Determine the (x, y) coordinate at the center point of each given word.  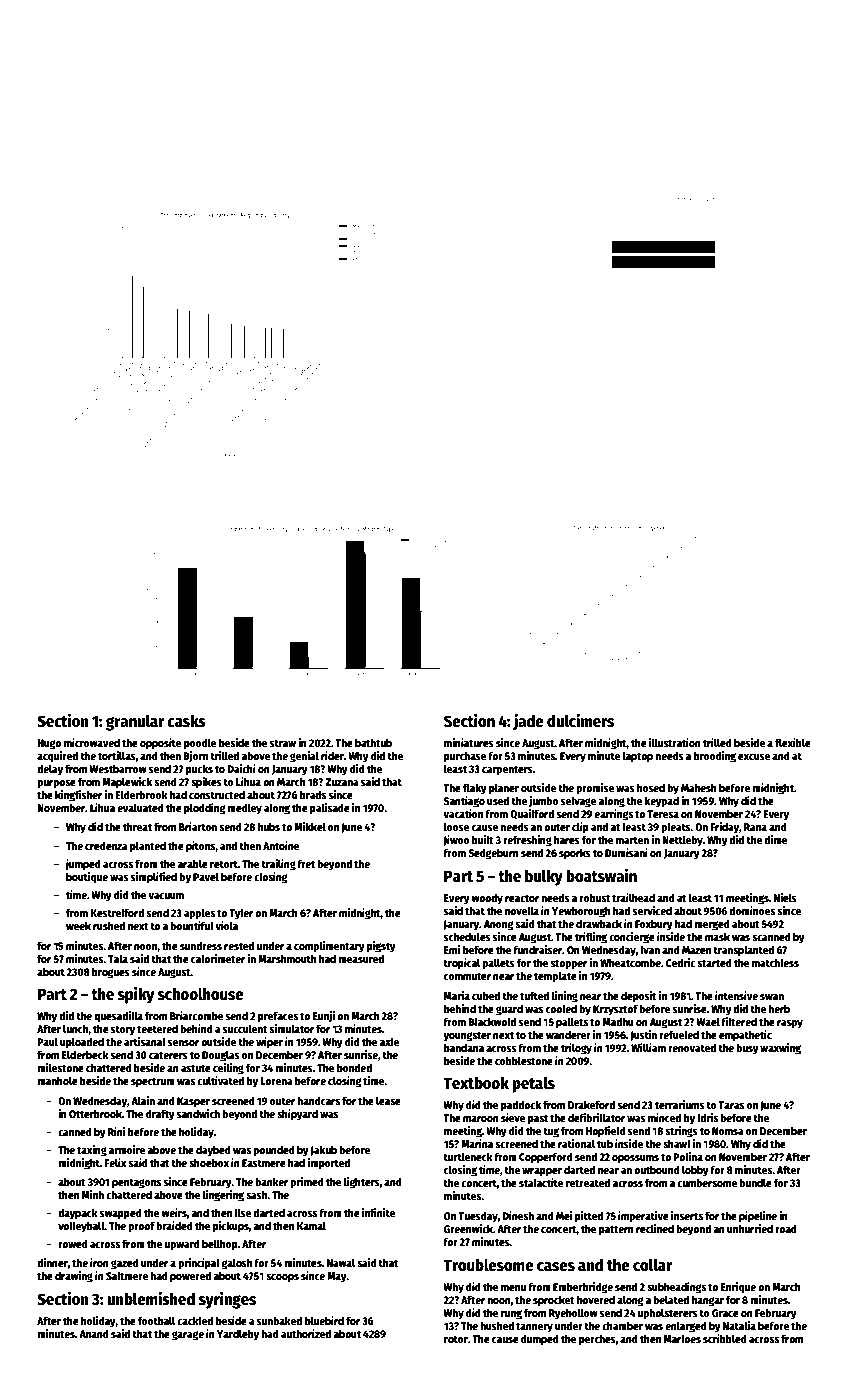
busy (747, 1049)
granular (135, 722)
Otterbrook (95, 1113)
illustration (675, 742)
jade (528, 722)
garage (188, 1336)
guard (509, 1010)
